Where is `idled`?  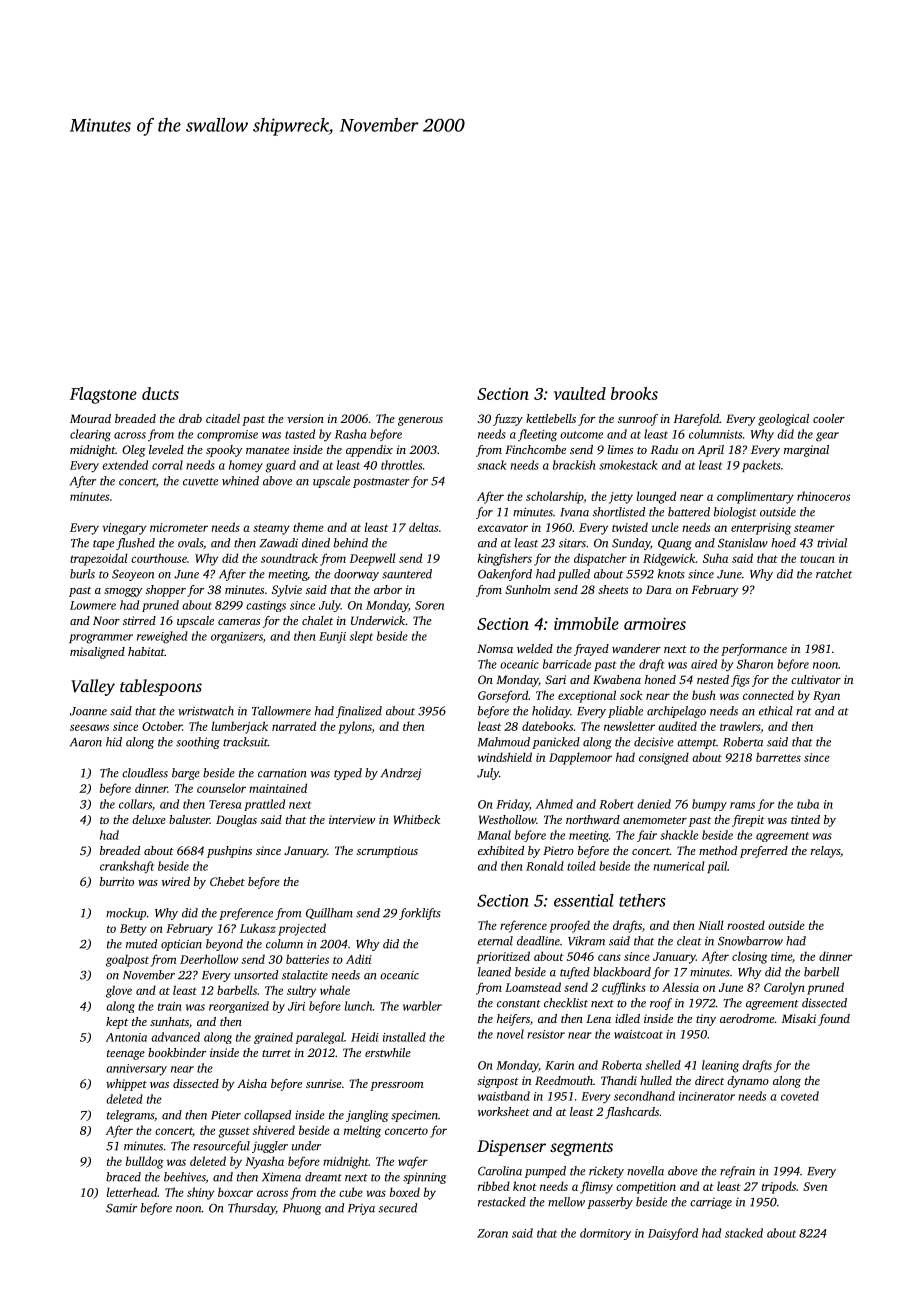 idled is located at coordinates (627, 1018).
